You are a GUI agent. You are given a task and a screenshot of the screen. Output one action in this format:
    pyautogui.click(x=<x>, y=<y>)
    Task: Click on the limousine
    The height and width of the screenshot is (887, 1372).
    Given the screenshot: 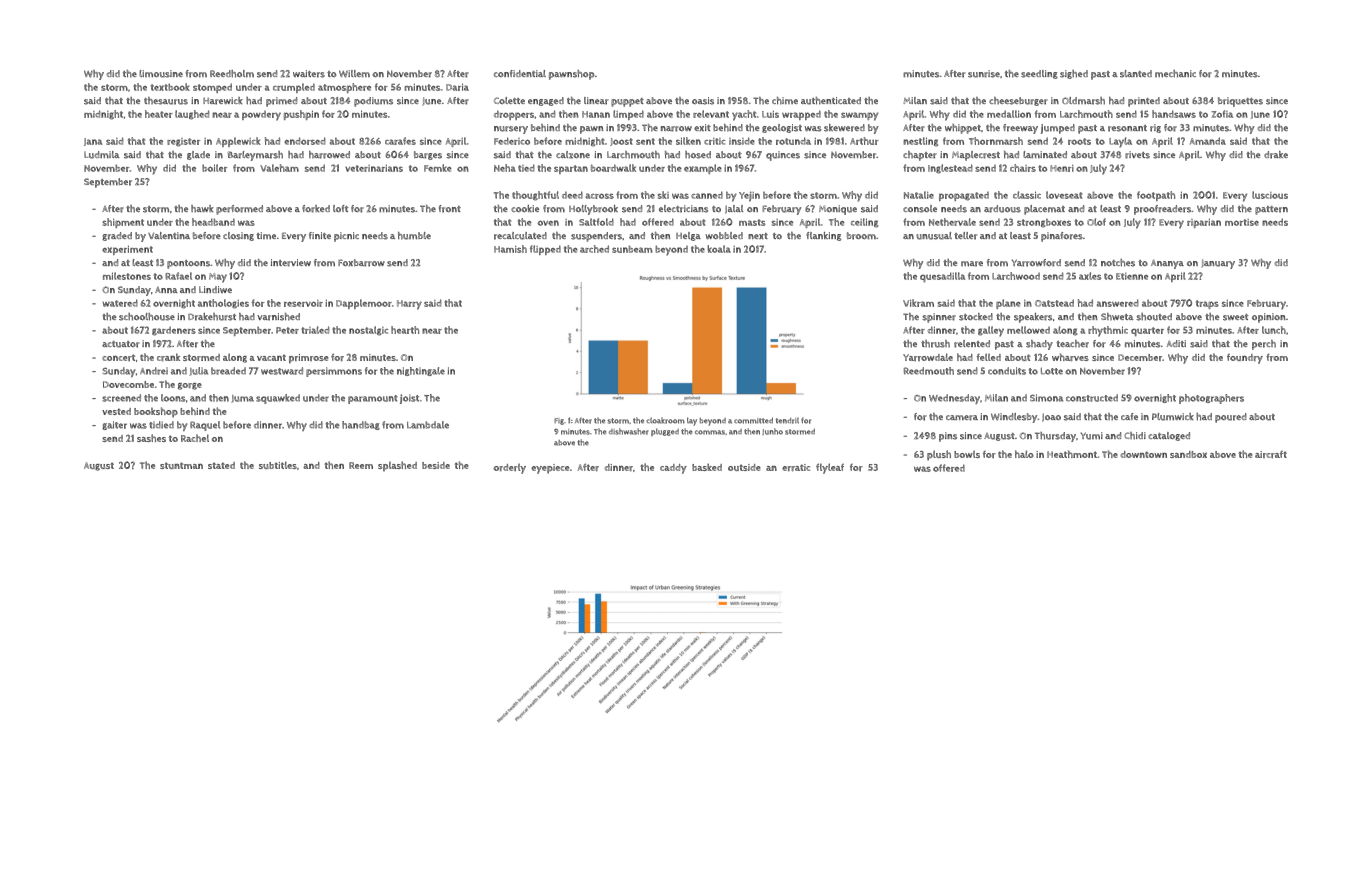 What is the action you would take?
    pyautogui.click(x=161, y=74)
